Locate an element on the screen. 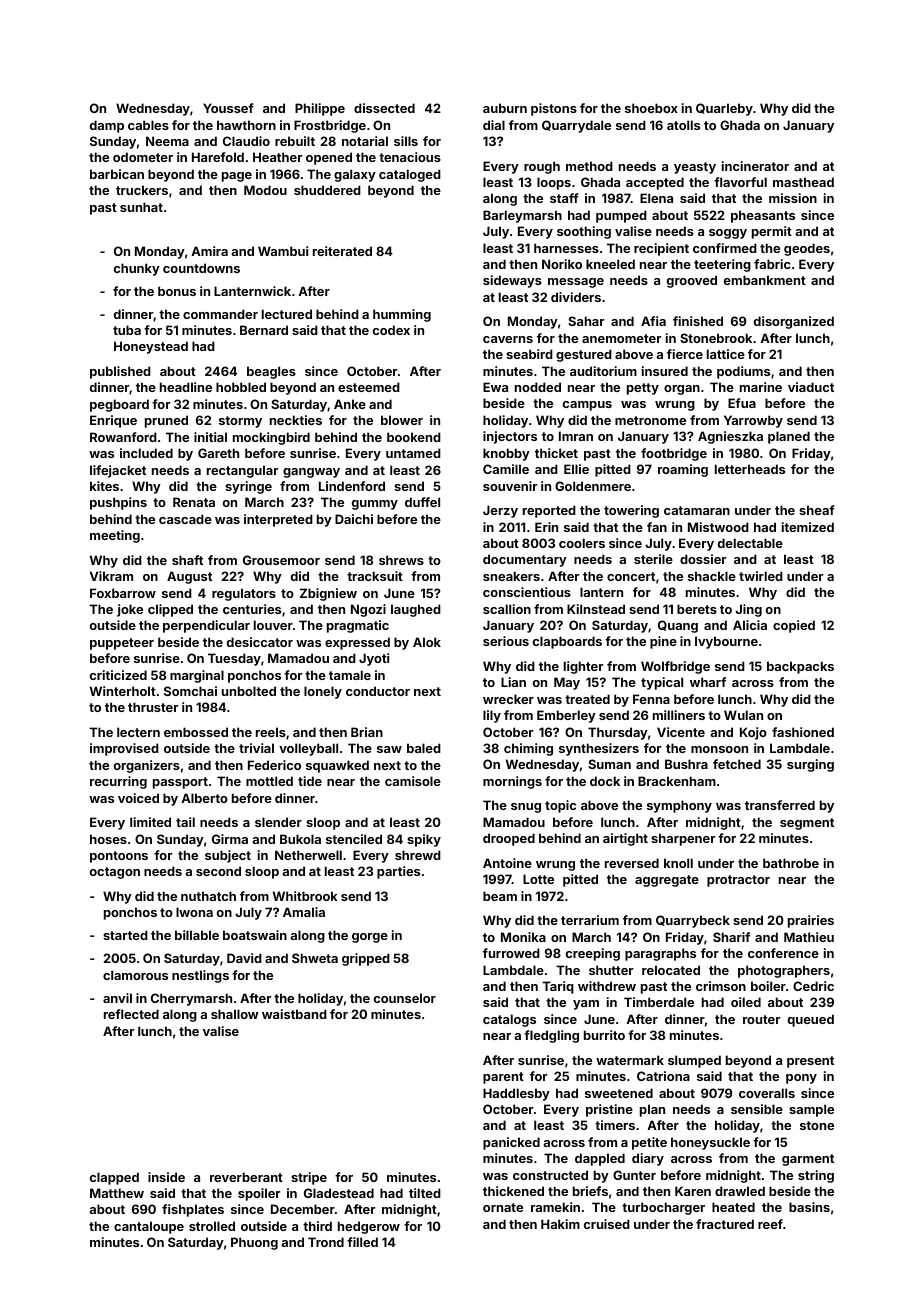  prairies is located at coordinates (811, 921).
